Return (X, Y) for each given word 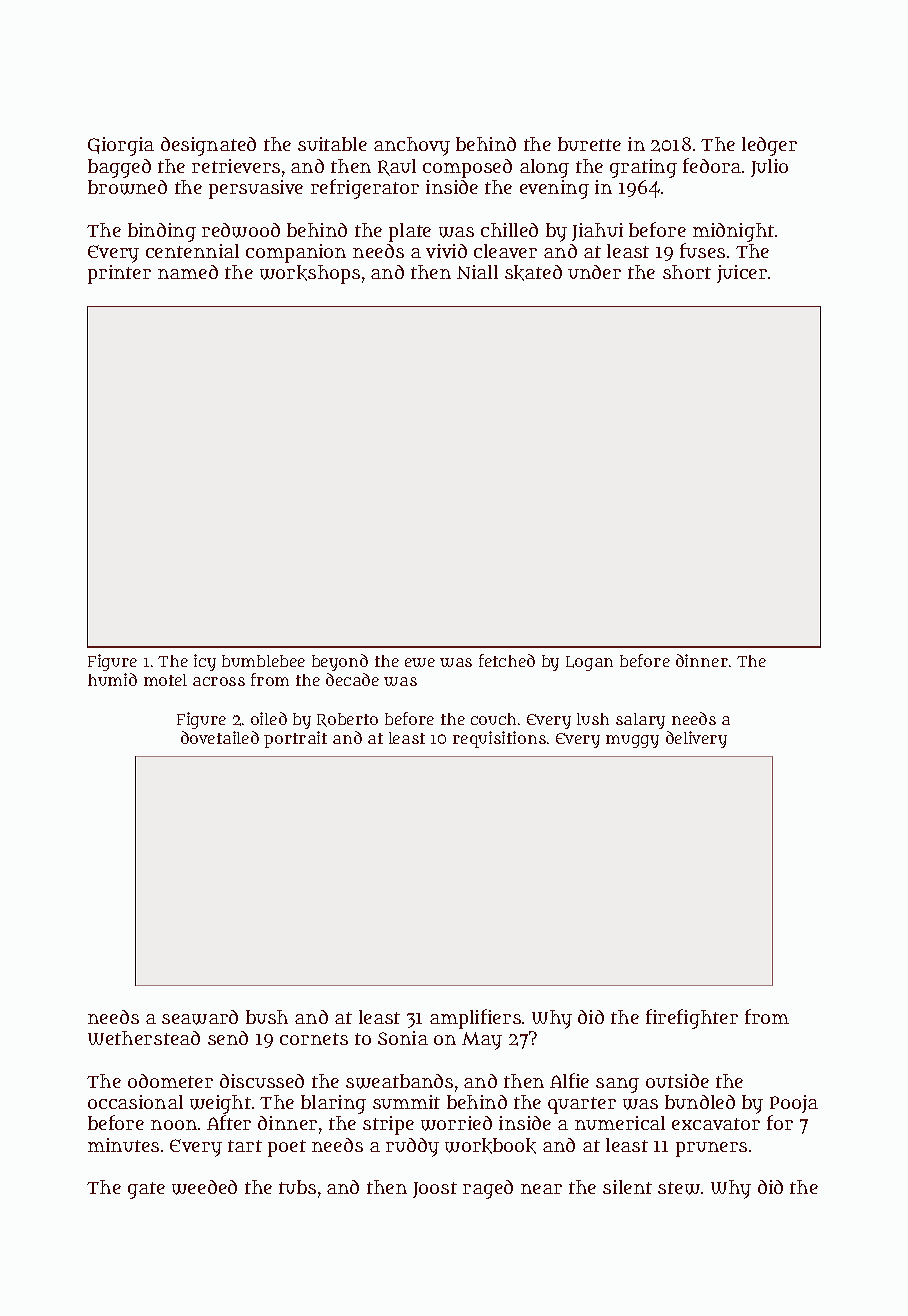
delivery (696, 739)
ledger (769, 146)
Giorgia (121, 146)
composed (467, 168)
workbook (490, 1146)
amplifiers (475, 1019)
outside (677, 1081)
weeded (204, 1187)
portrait (295, 739)
